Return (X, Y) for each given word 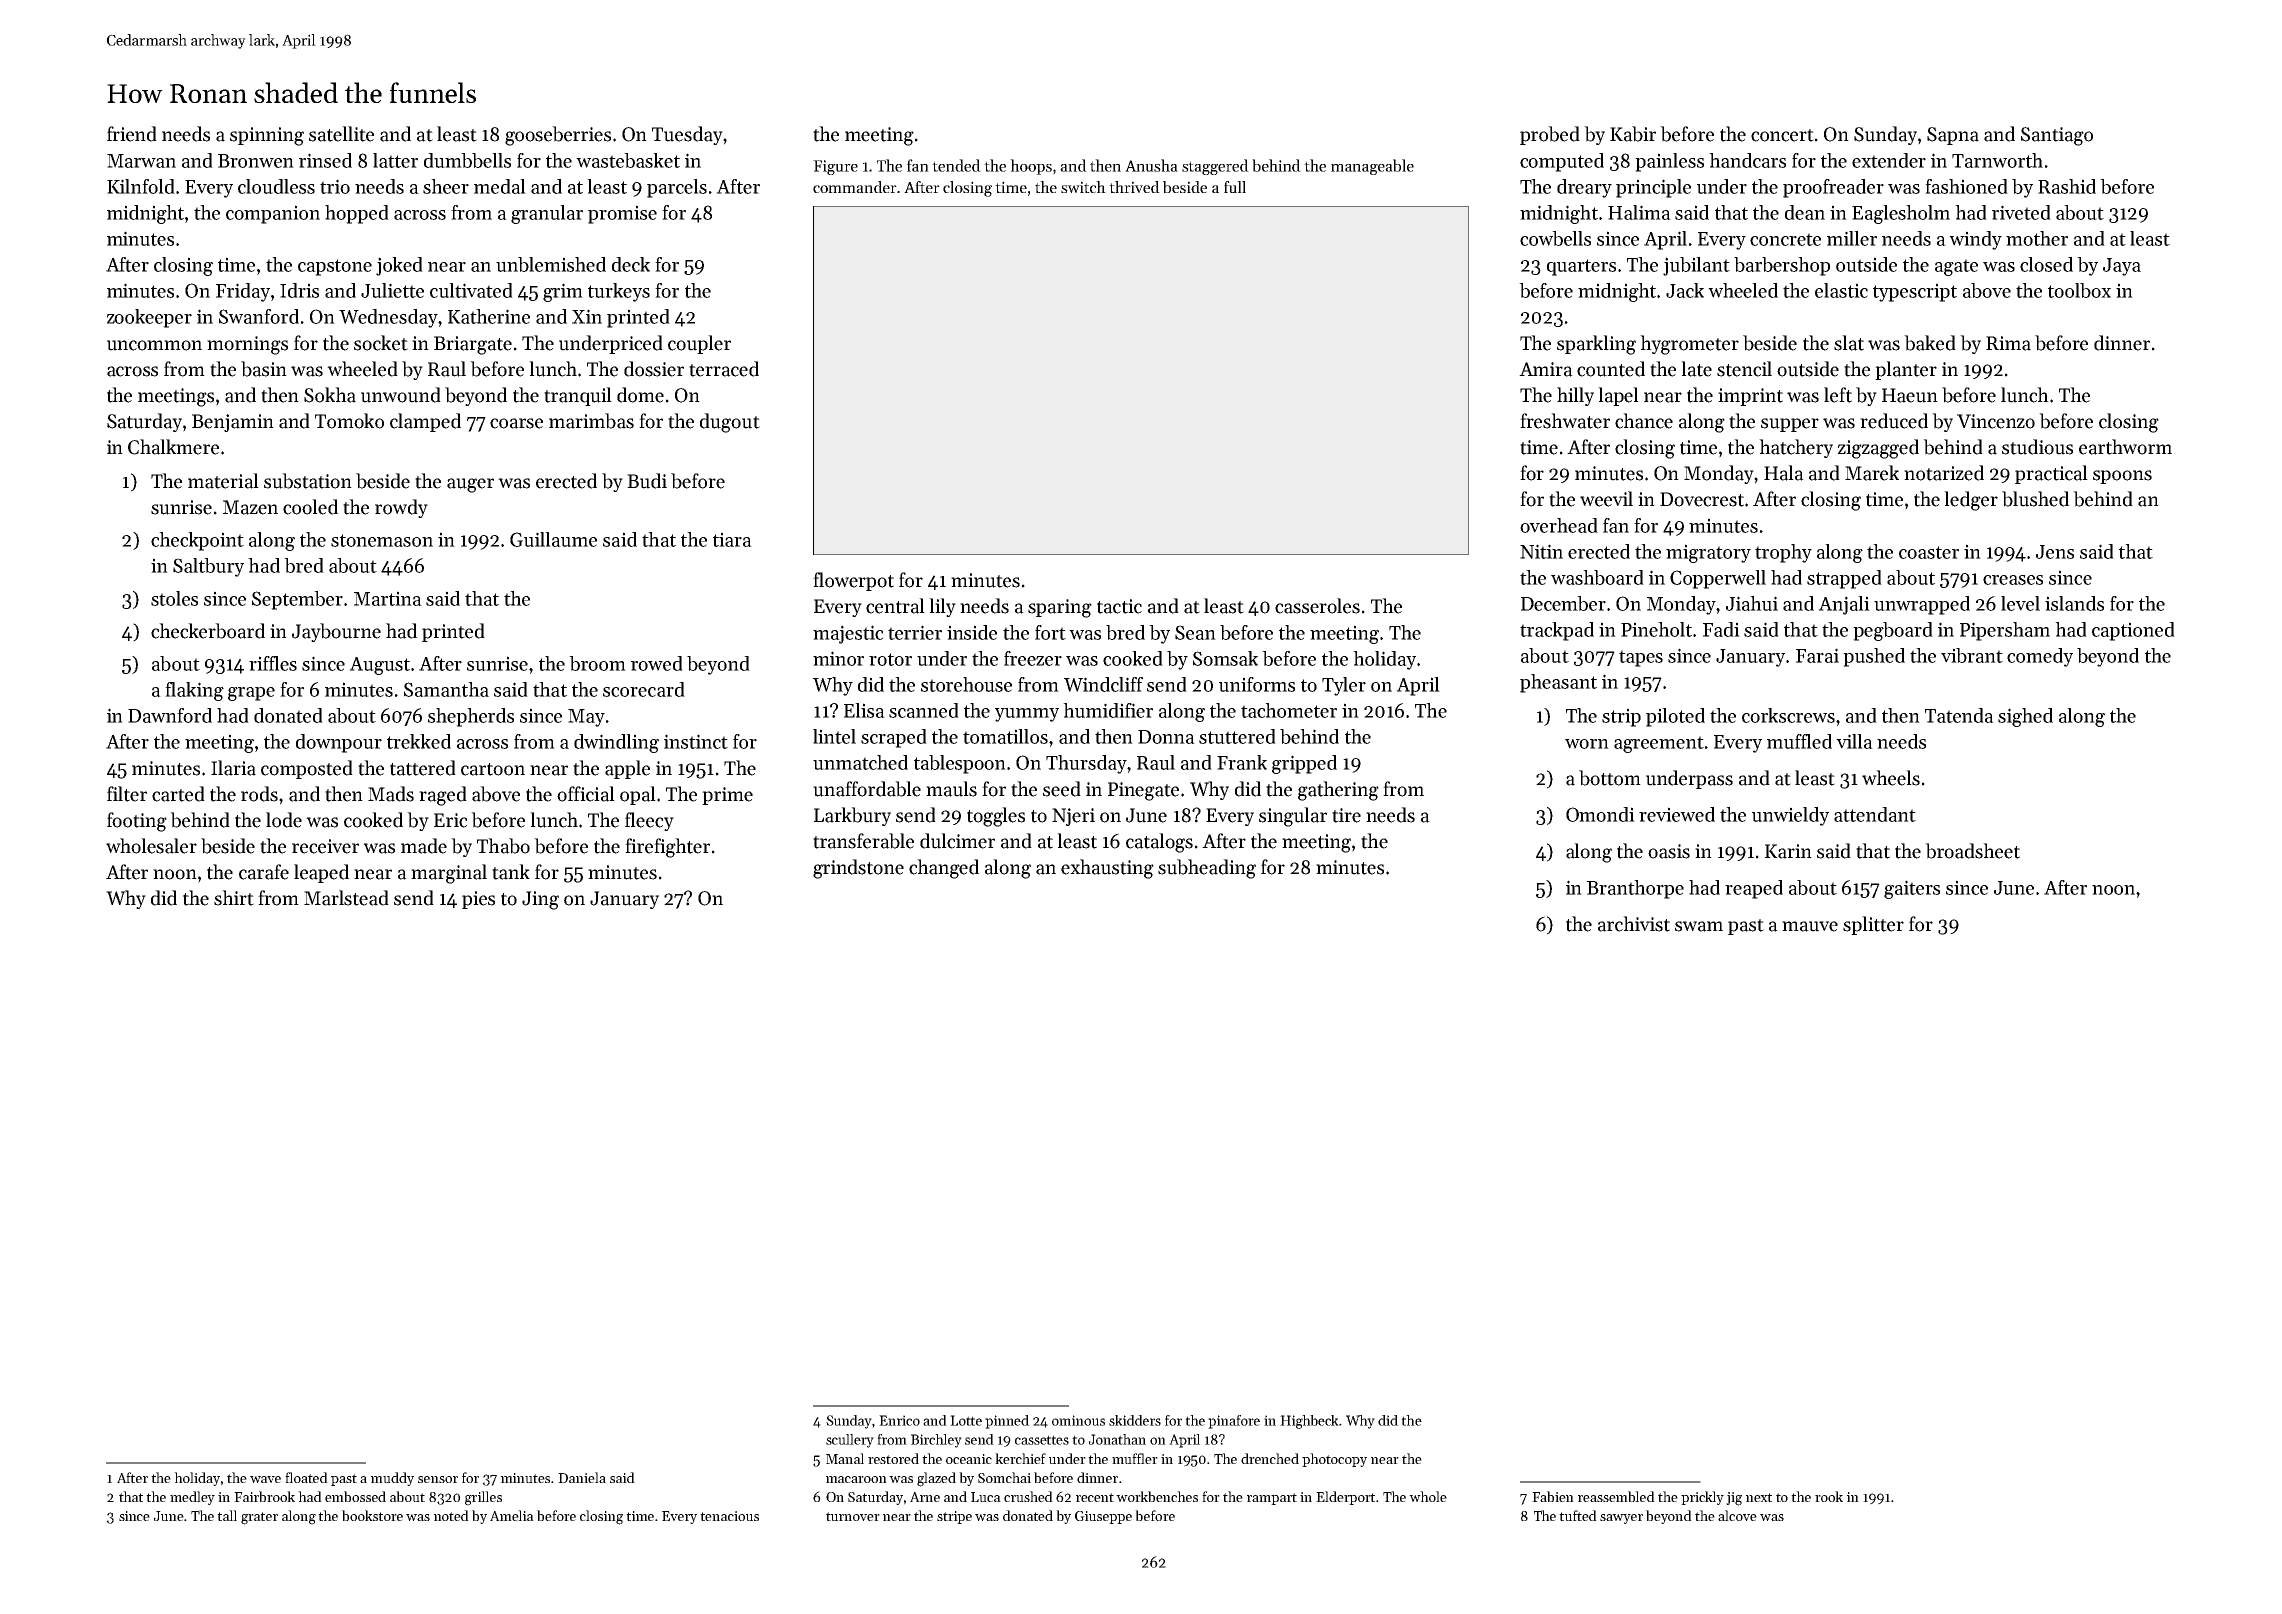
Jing (540, 900)
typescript (1915, 292)
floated (306, 1477)
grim (563, 292)
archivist (1634, 924)
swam (1699, 926)
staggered (1215, 167)
